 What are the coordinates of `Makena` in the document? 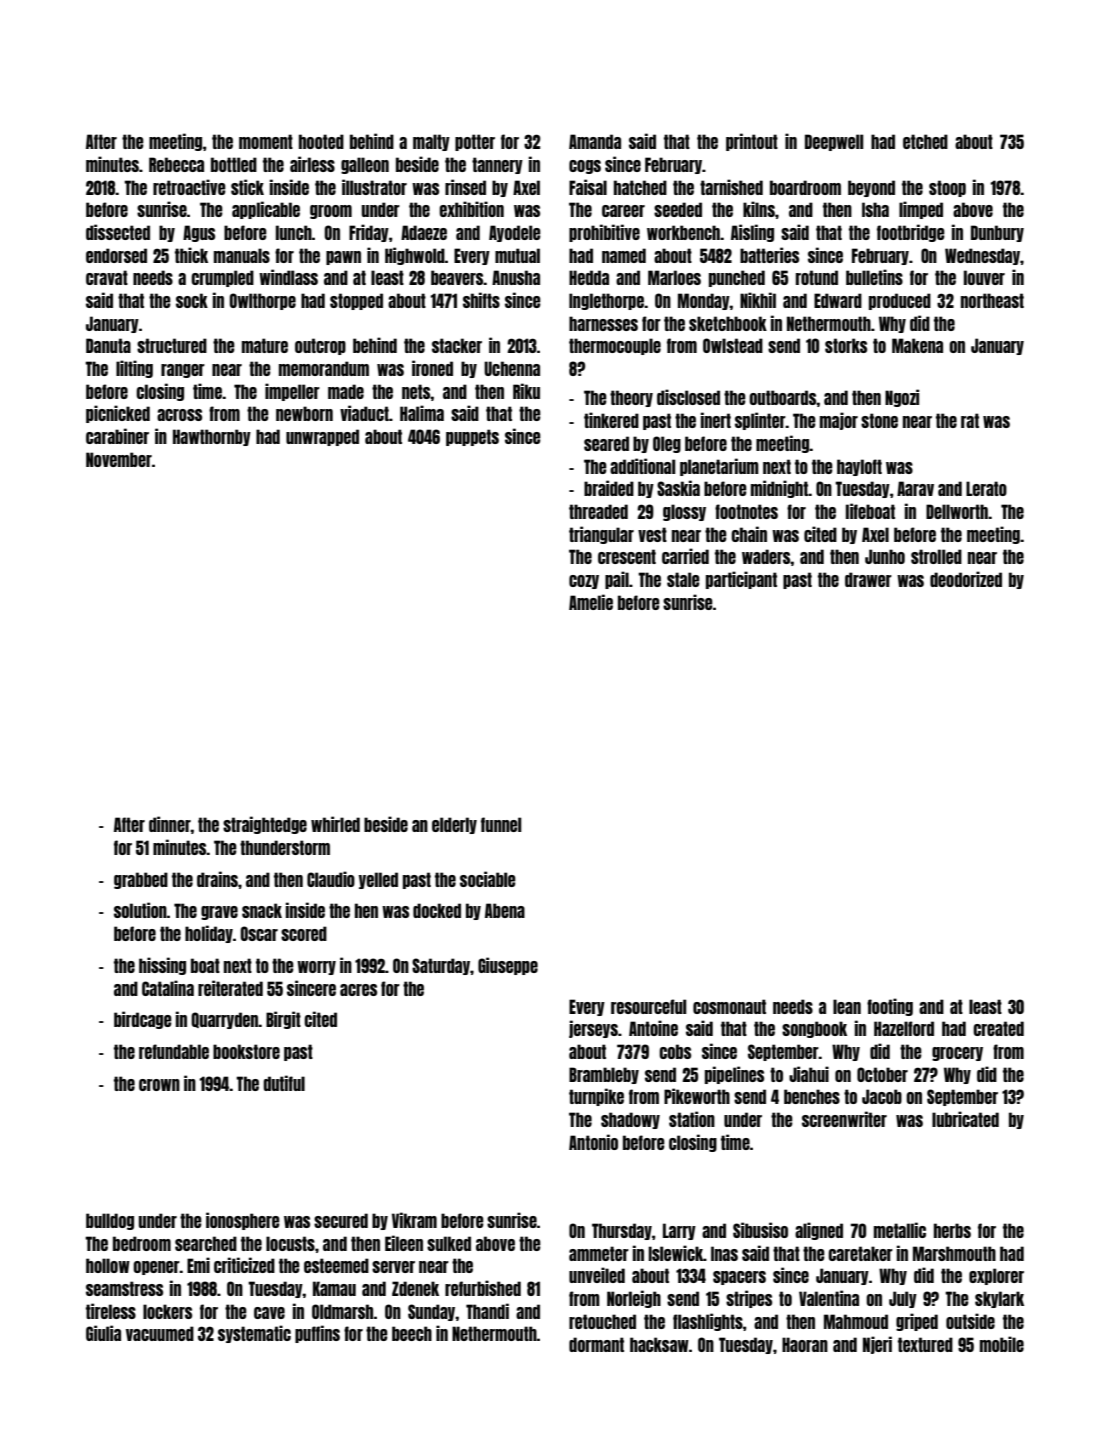 It's located at (917, 345).
